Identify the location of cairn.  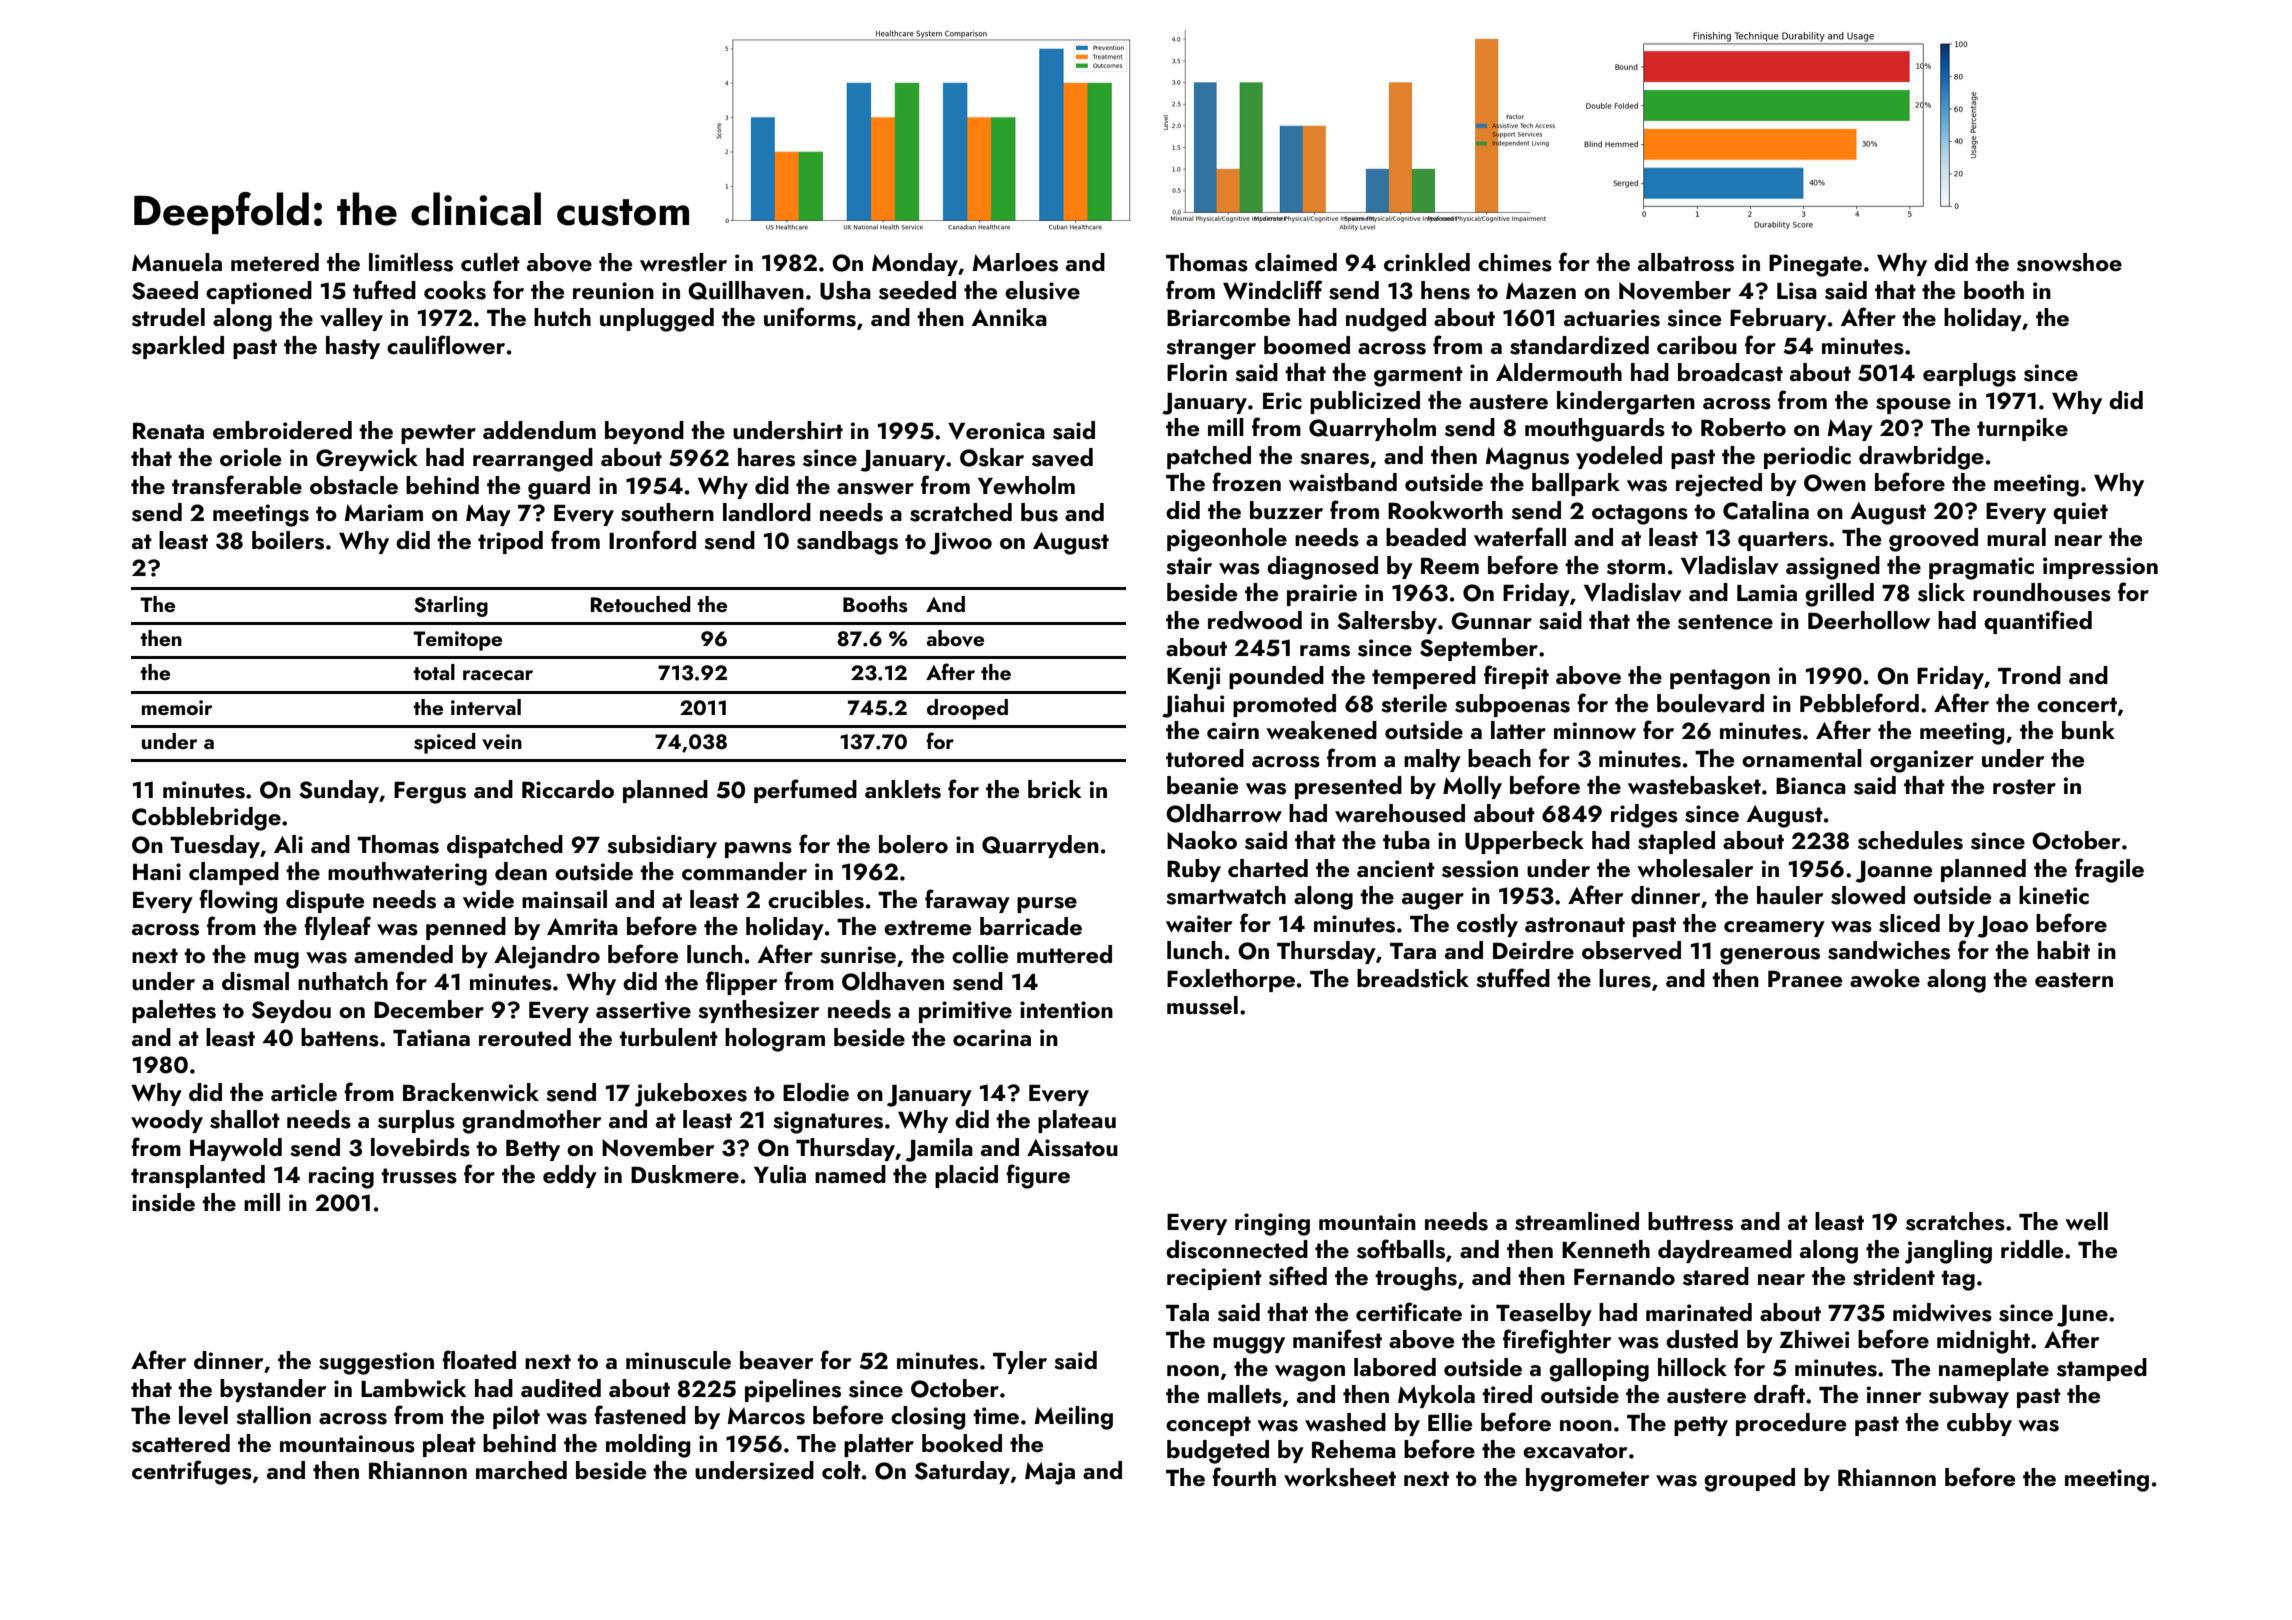
(1233, 730).
